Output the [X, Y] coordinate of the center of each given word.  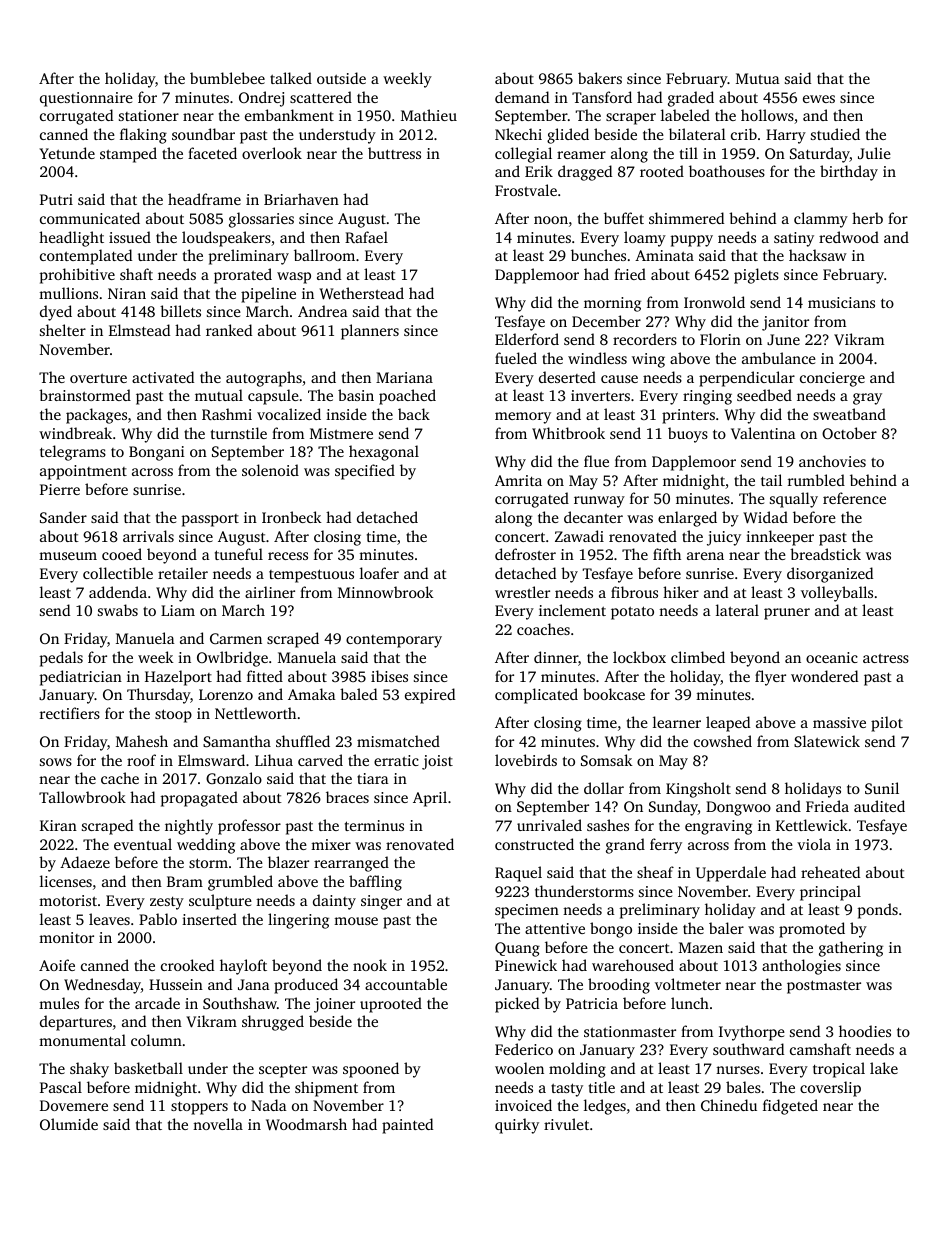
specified [365, 472]
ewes [819, 99]
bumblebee [227, 78]
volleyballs [837, 594]
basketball [148, 1068]
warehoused [633, 965]
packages [96, 416]
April [430, 799]
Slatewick [827, 741]
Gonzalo [234, 778]
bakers [600, 78]
